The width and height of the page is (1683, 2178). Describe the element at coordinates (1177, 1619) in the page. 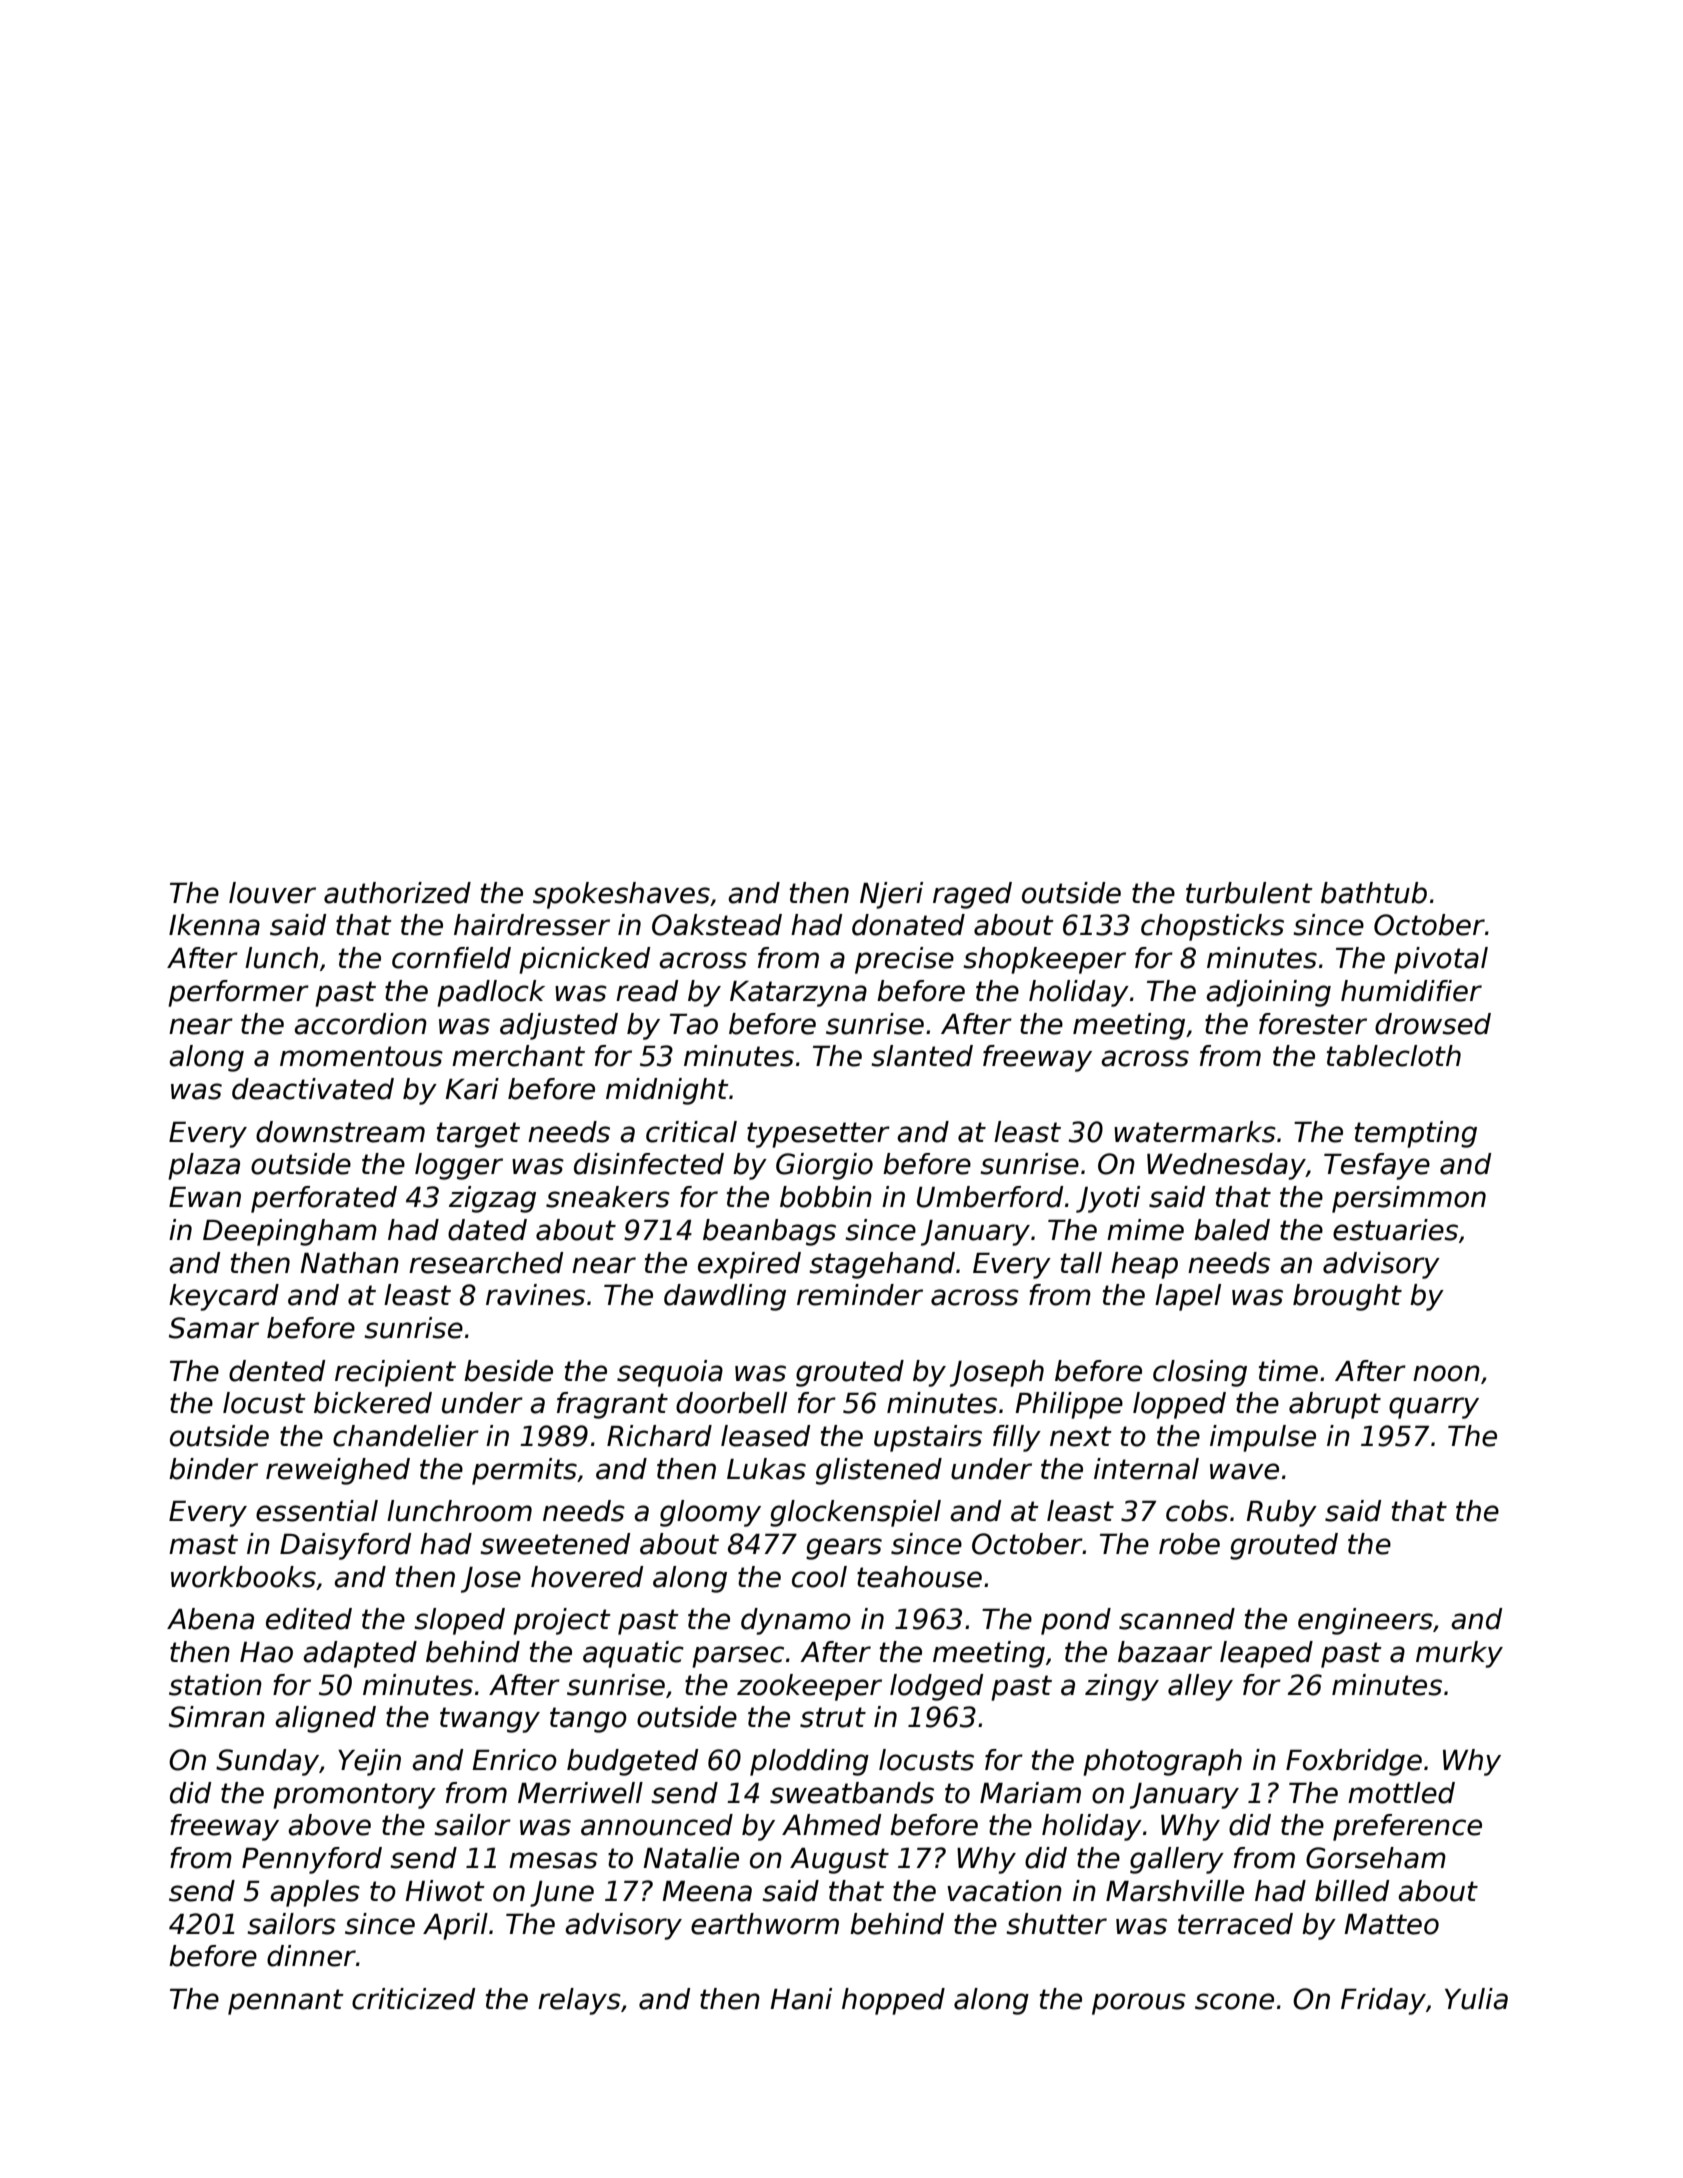

I see `scanned` at that location.
